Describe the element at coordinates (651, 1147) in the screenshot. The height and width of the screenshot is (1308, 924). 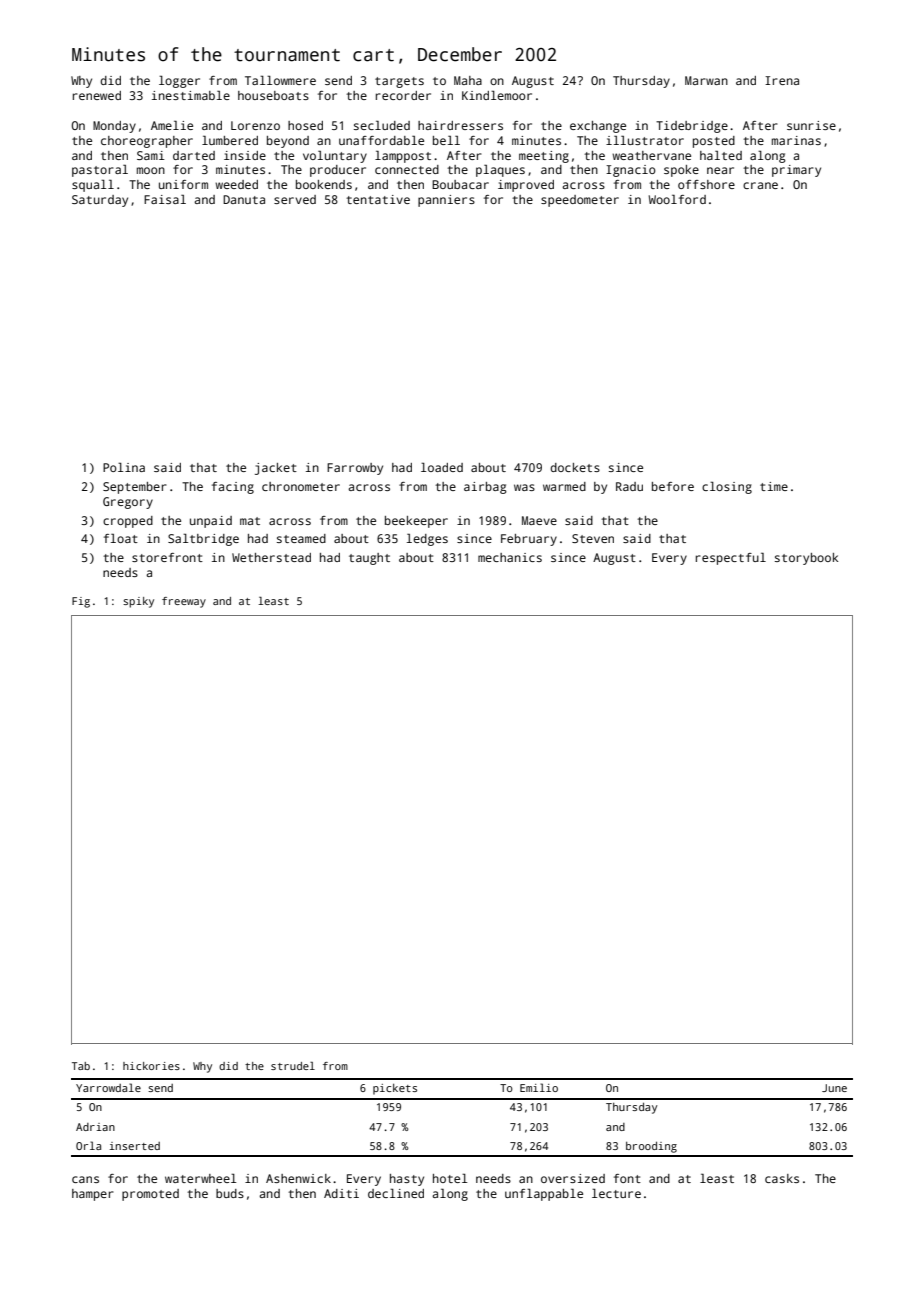
I see `brooding` at that location.
